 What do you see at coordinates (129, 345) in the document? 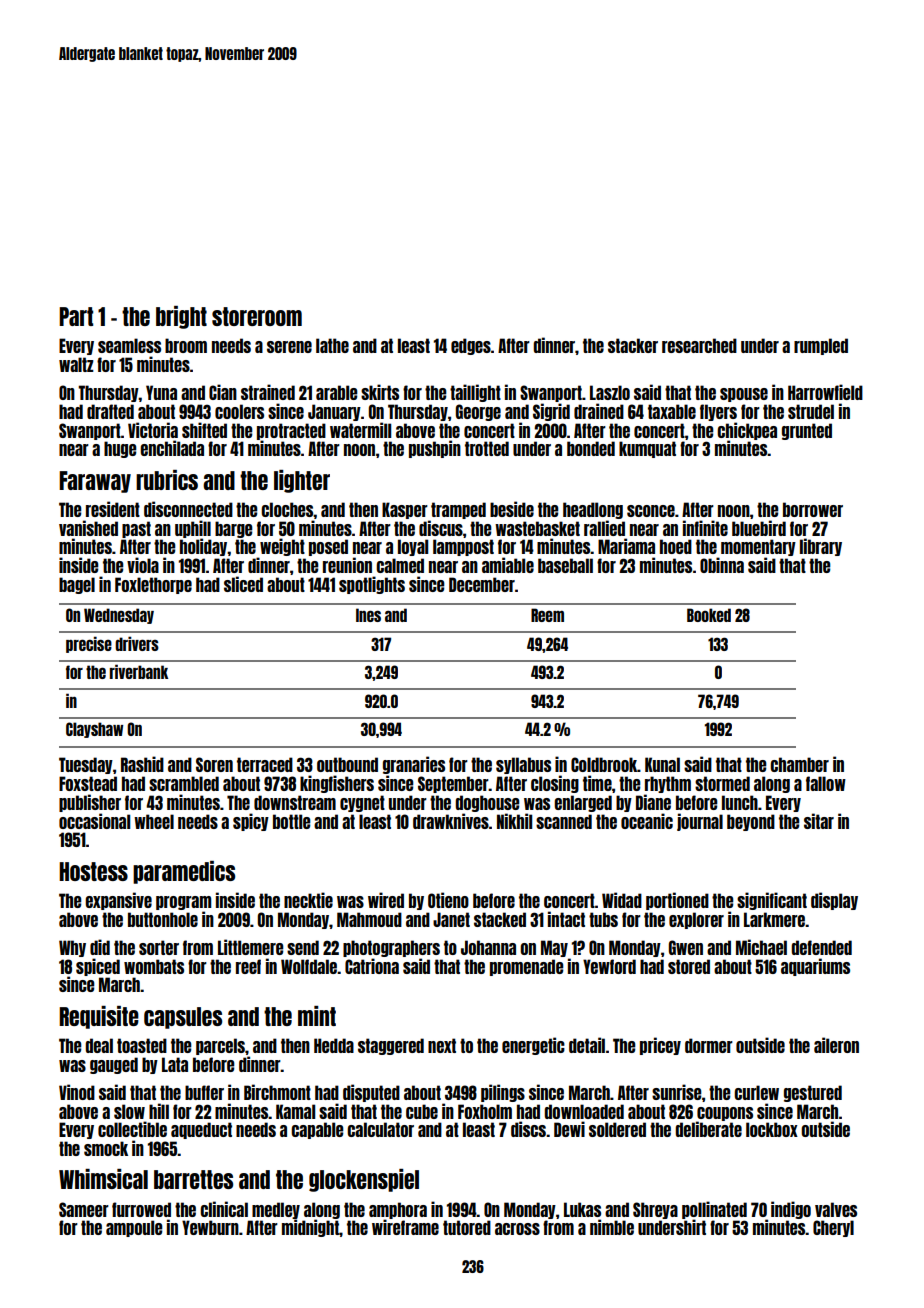
I see `seamless` at bounding box center [129, 345].
